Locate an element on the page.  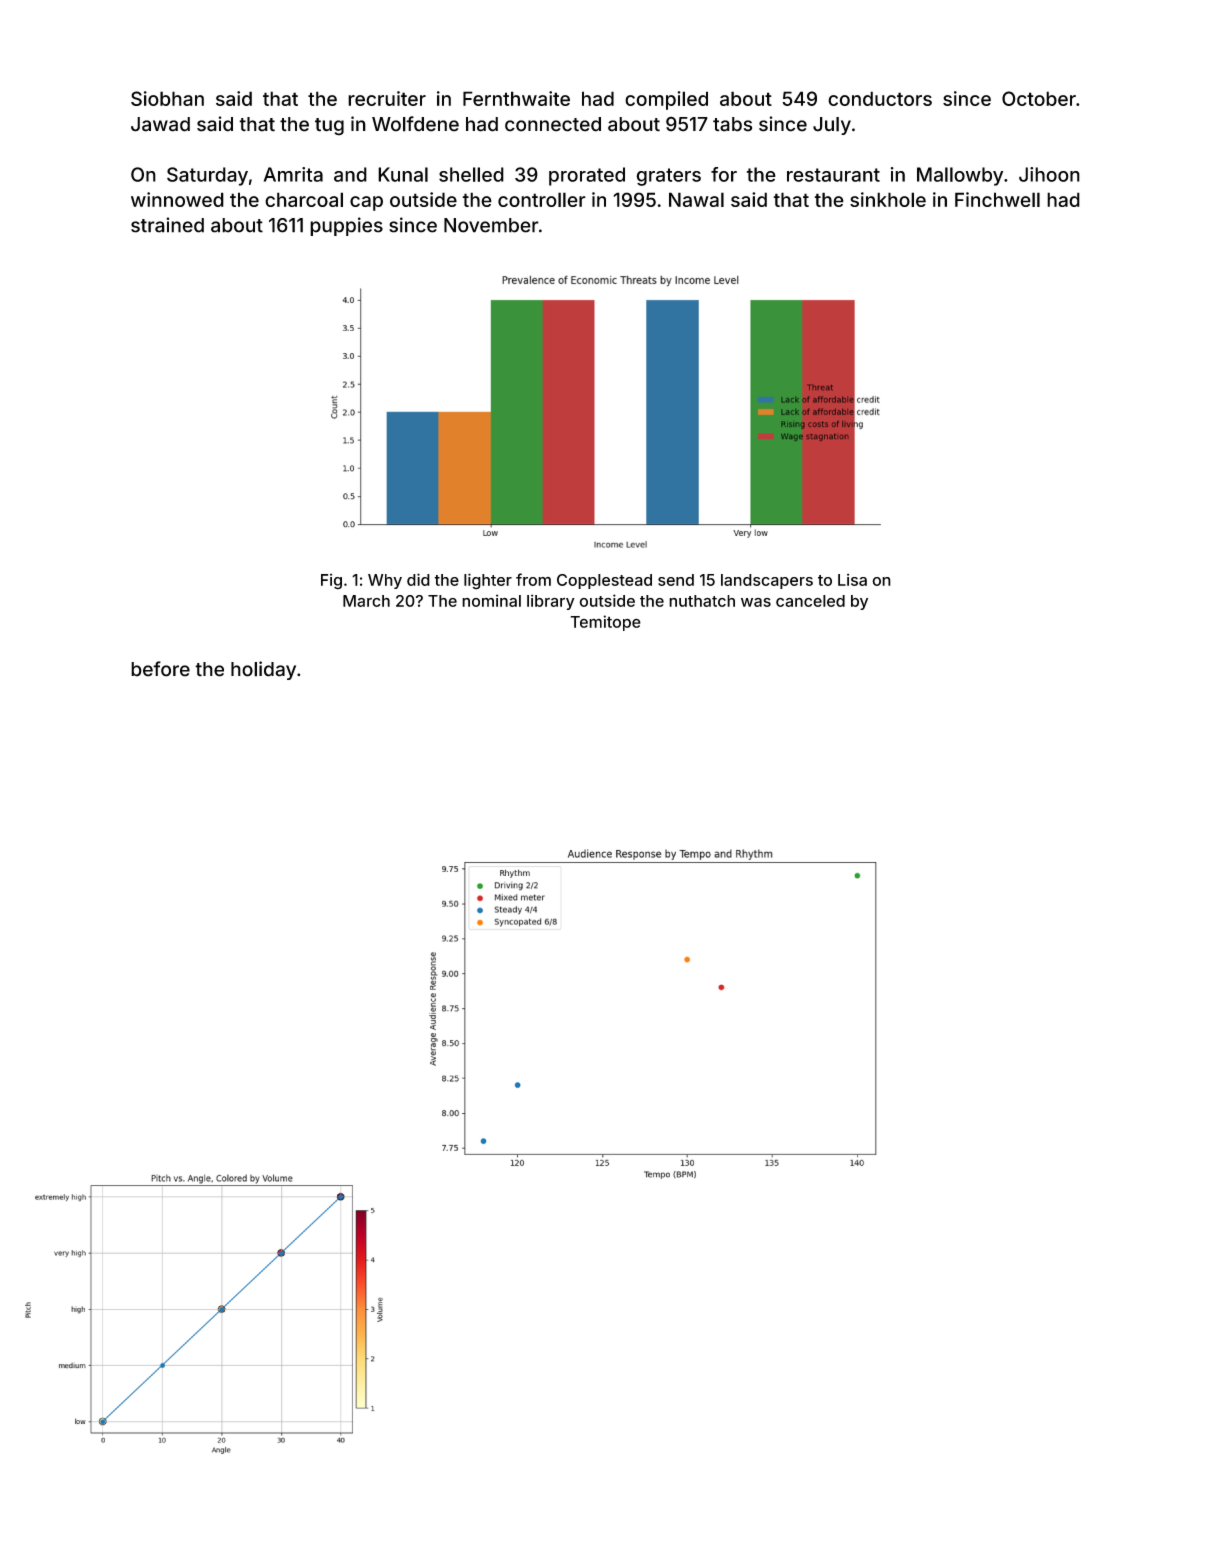
canceled is located at coordinates (810, 601).
